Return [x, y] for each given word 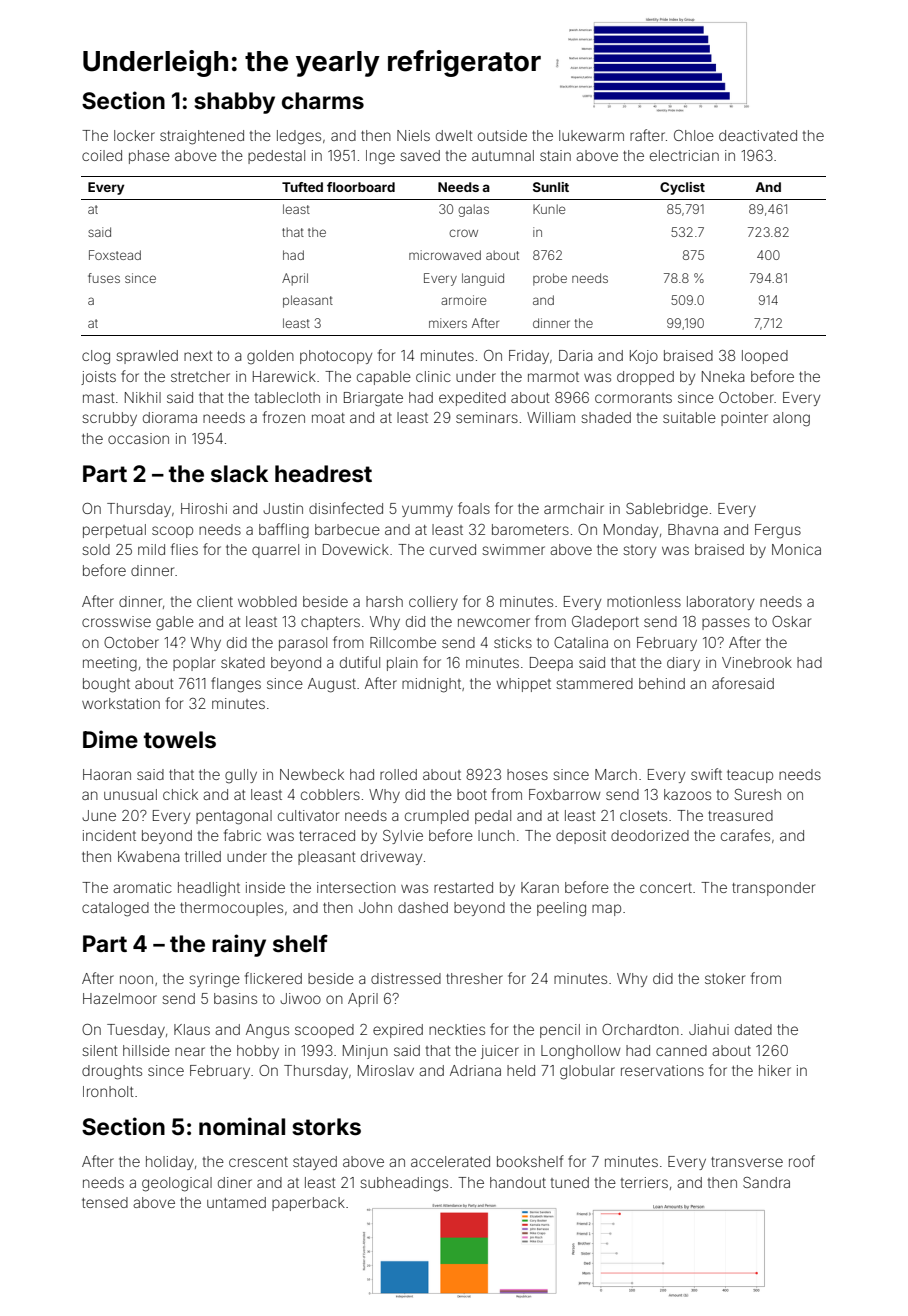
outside [502, 135]
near [190, 1051]
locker [134, 135]
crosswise [116, 621]
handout [518, 1182]
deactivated [758, 135]
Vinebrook [757, 662]
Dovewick [356, 549]
